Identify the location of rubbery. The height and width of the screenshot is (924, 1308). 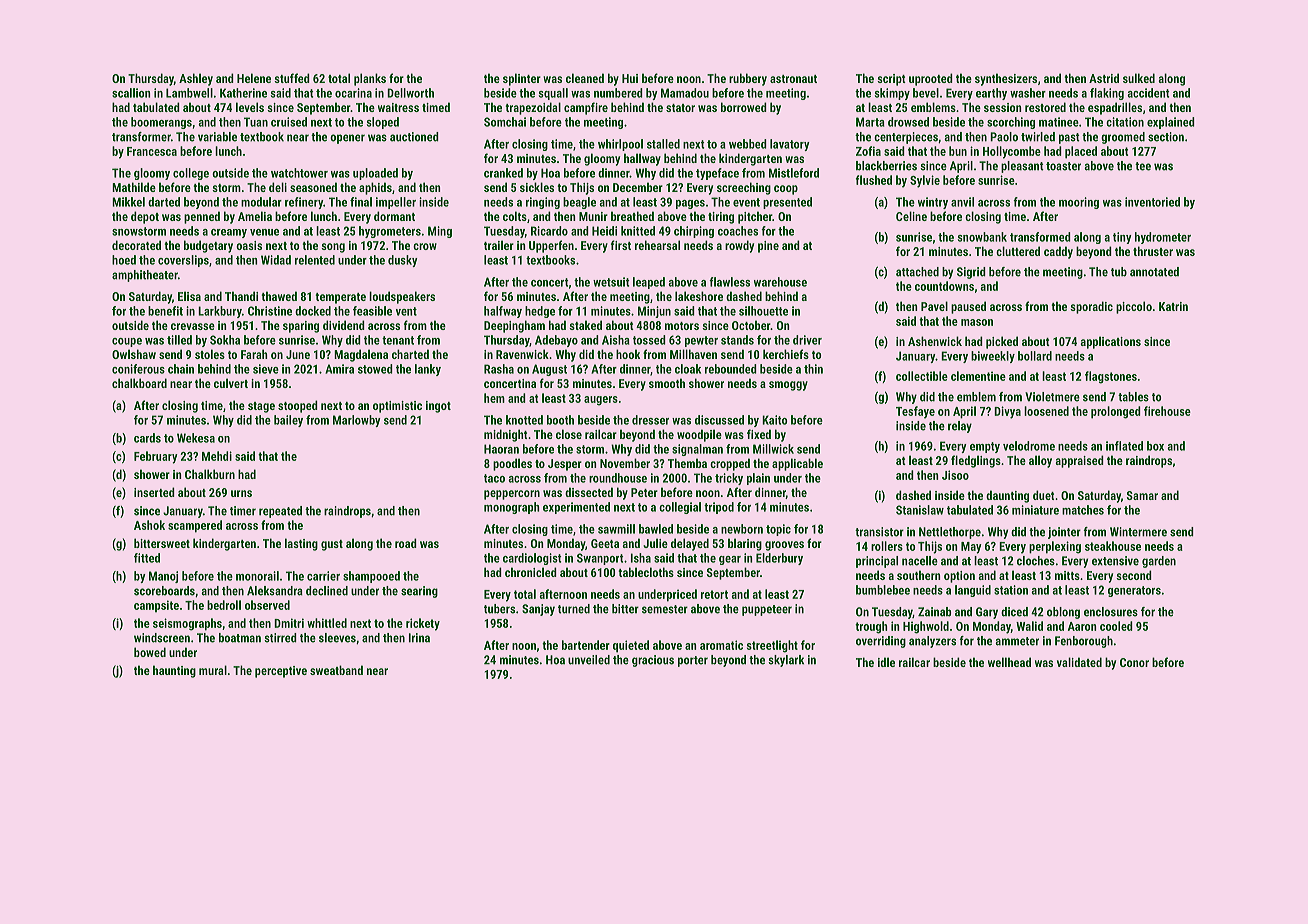
(748, 79).
